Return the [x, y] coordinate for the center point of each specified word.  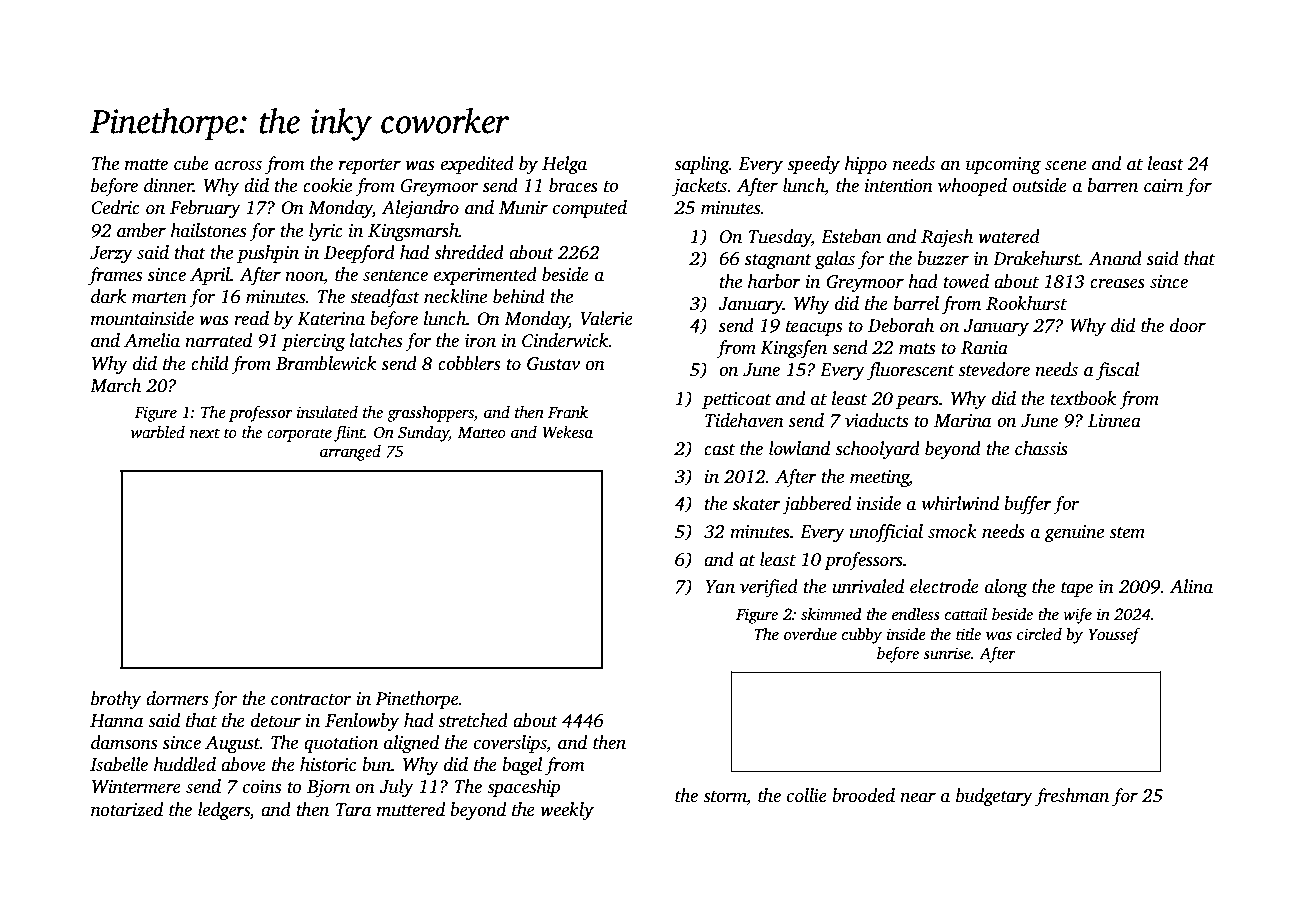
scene [1065, 165]
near [918, 797]
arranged [350, 453]
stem [1127, 533]
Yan [720, 587]
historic [328, 764]
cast [719, 450]
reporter [370, 166]
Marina [963, 421]
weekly [567, 811]
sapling [701, 165]
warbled [158, 432]
